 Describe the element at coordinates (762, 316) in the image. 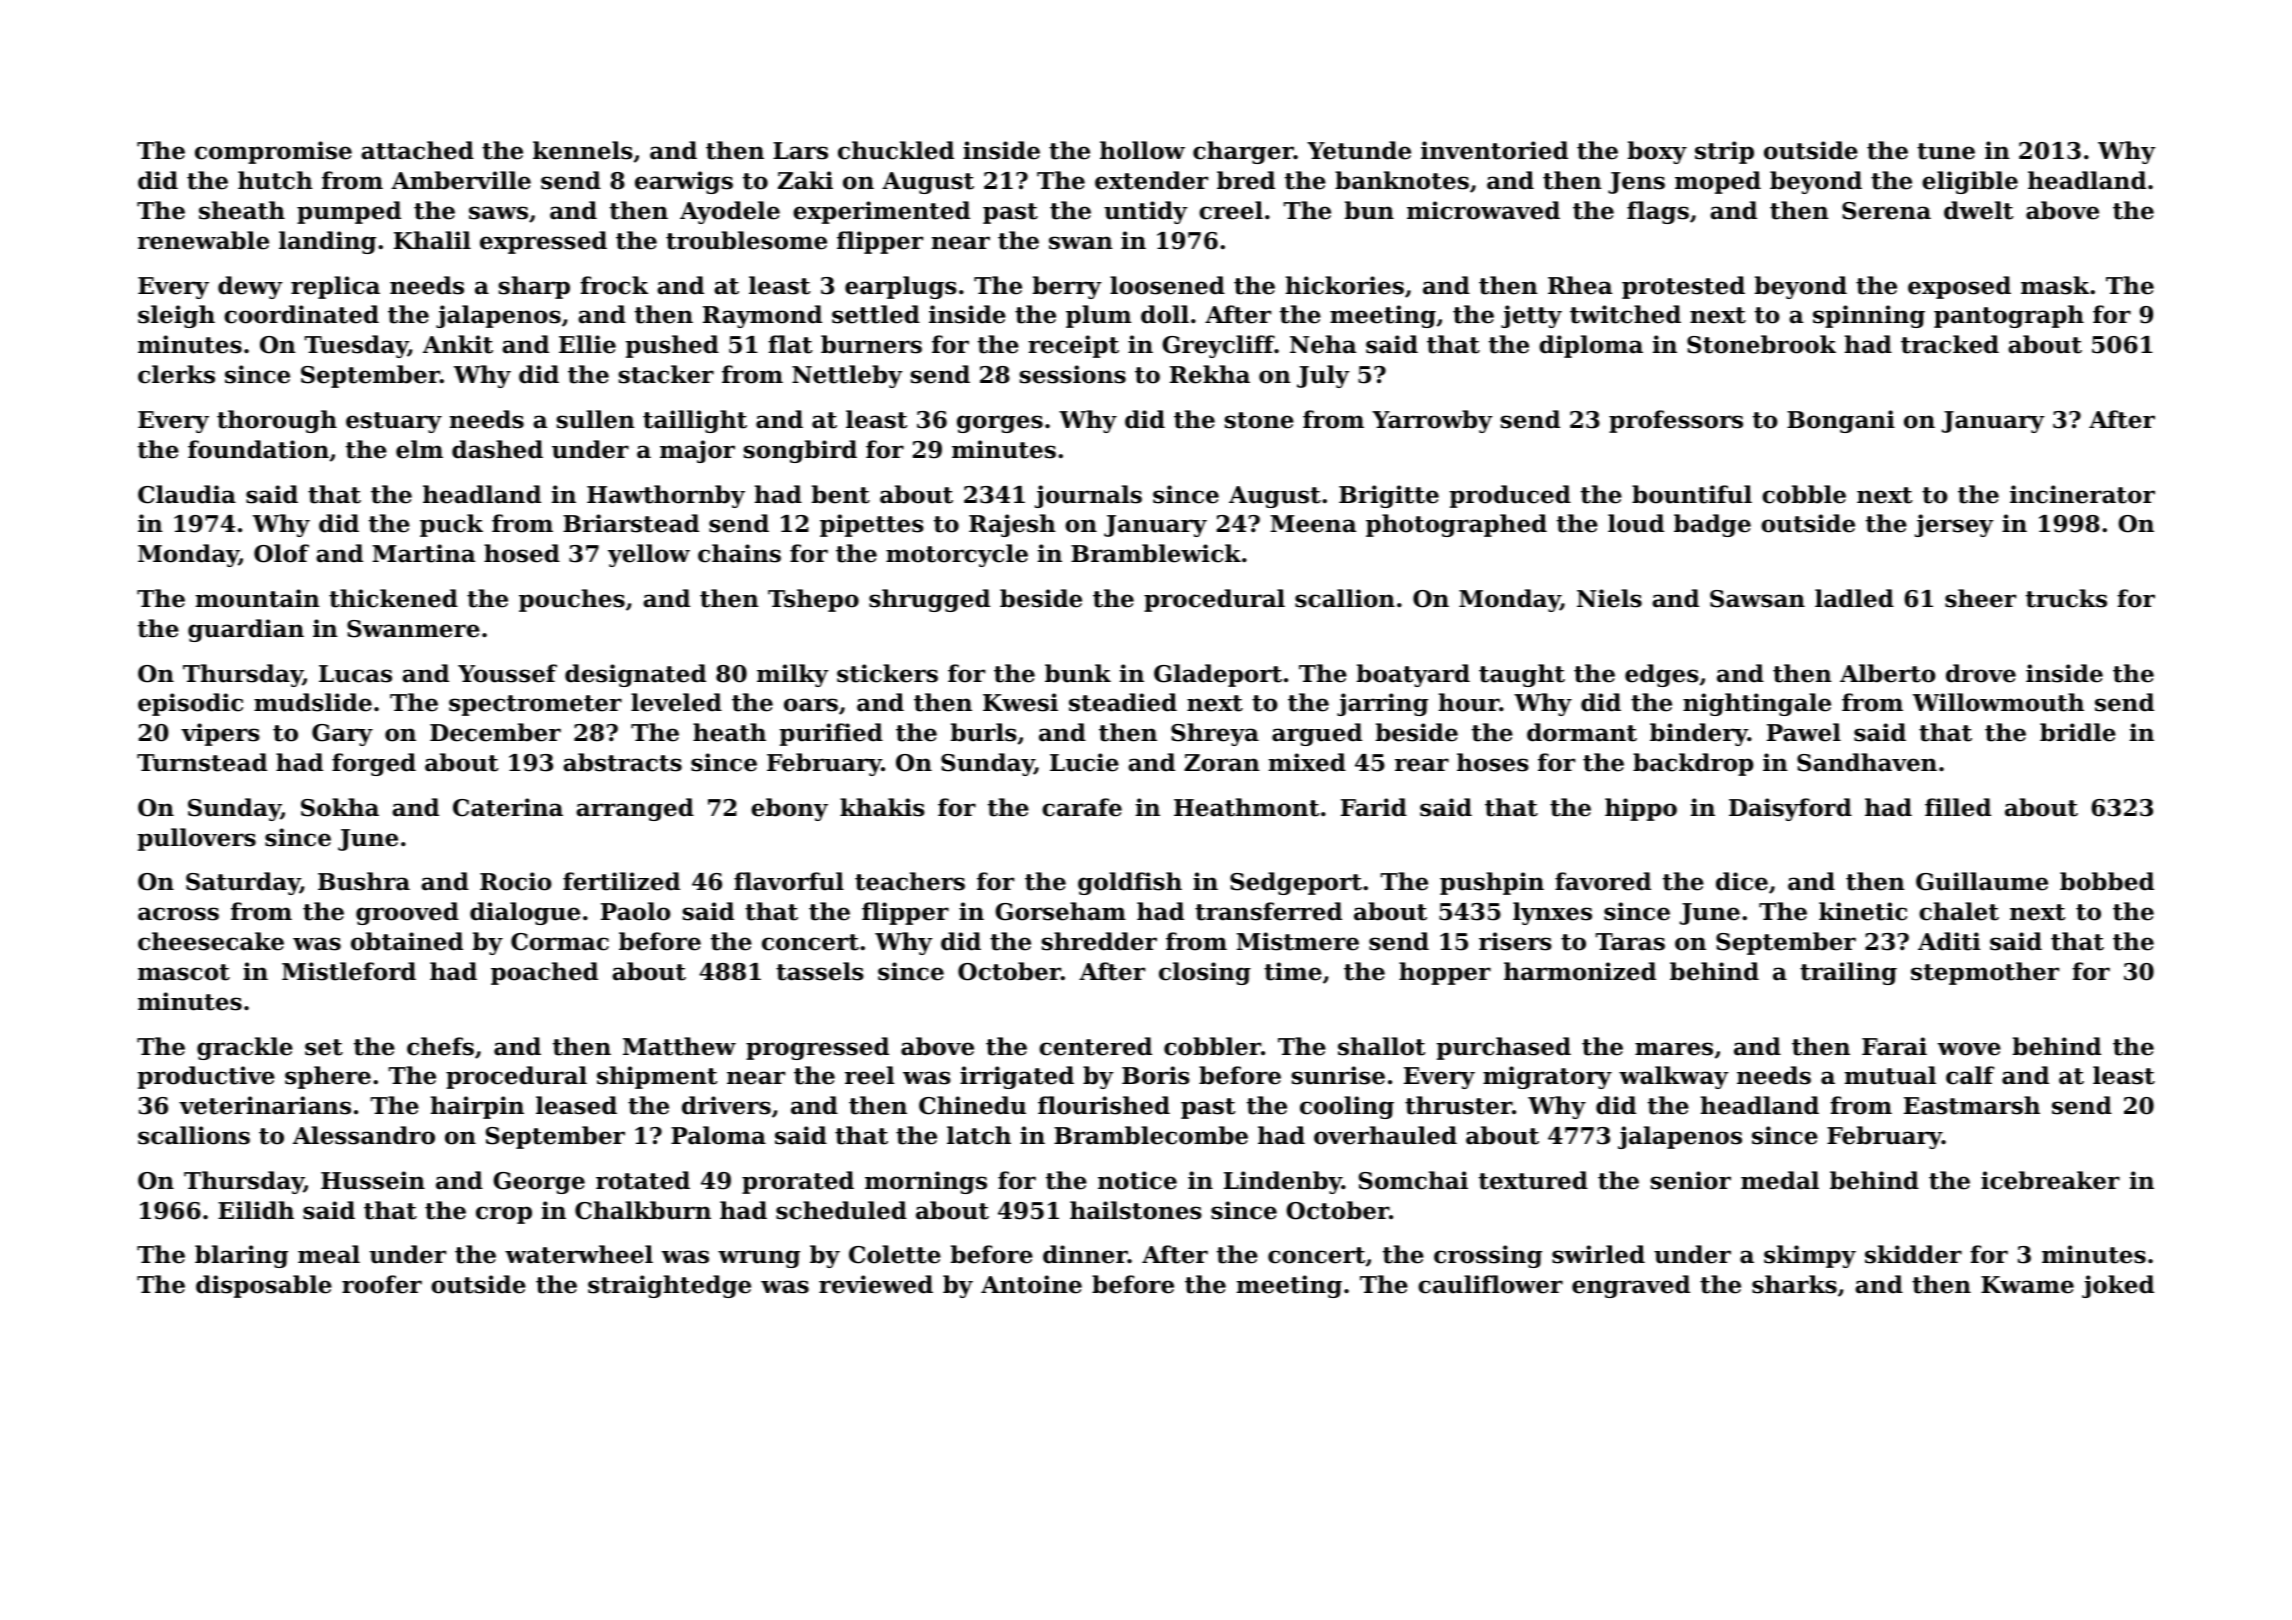

I see `Raymond` at that location.
